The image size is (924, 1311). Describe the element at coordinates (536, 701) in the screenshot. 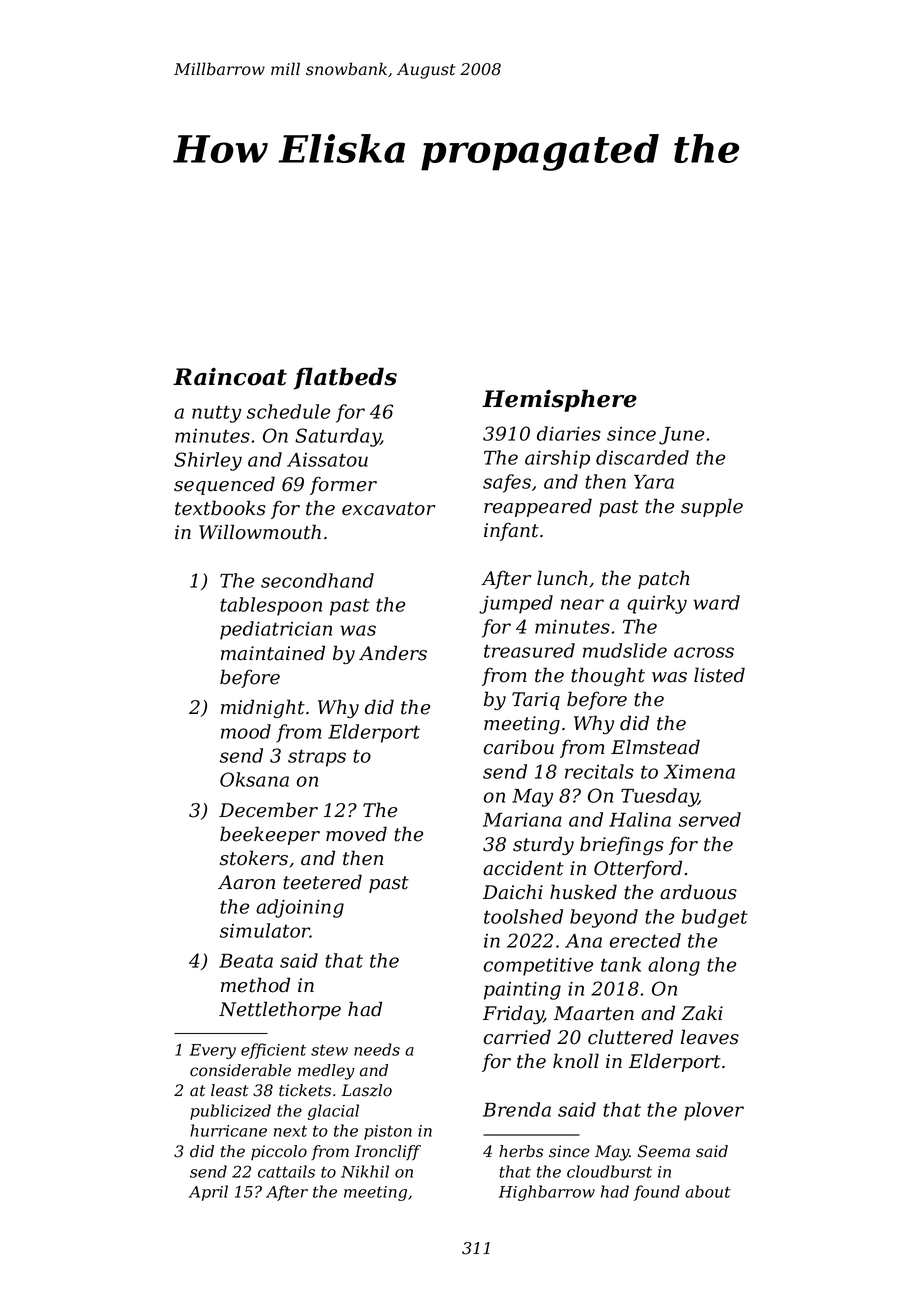

I see `Tariq` at that location.
